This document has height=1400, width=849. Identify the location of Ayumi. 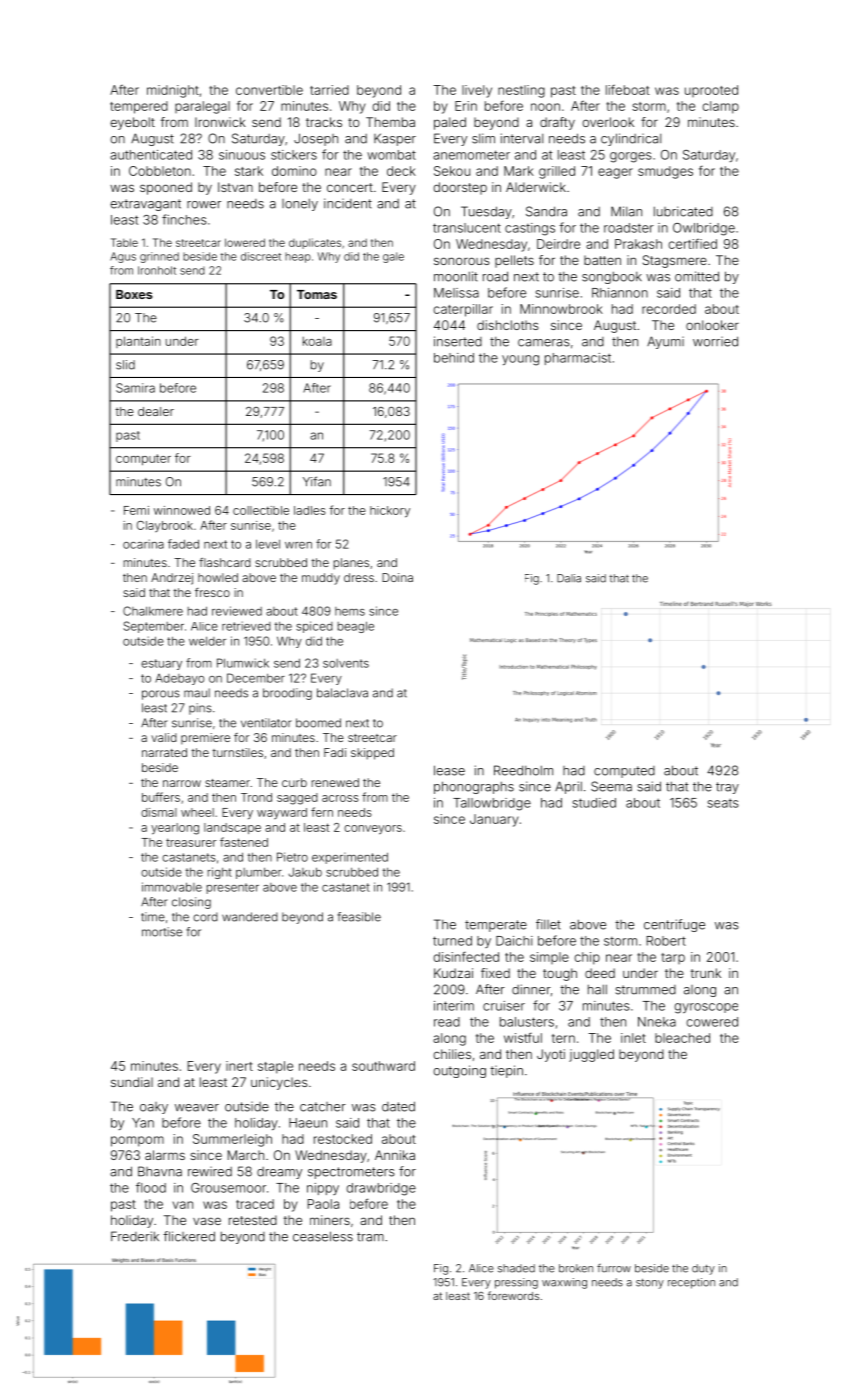
(665, 342).
